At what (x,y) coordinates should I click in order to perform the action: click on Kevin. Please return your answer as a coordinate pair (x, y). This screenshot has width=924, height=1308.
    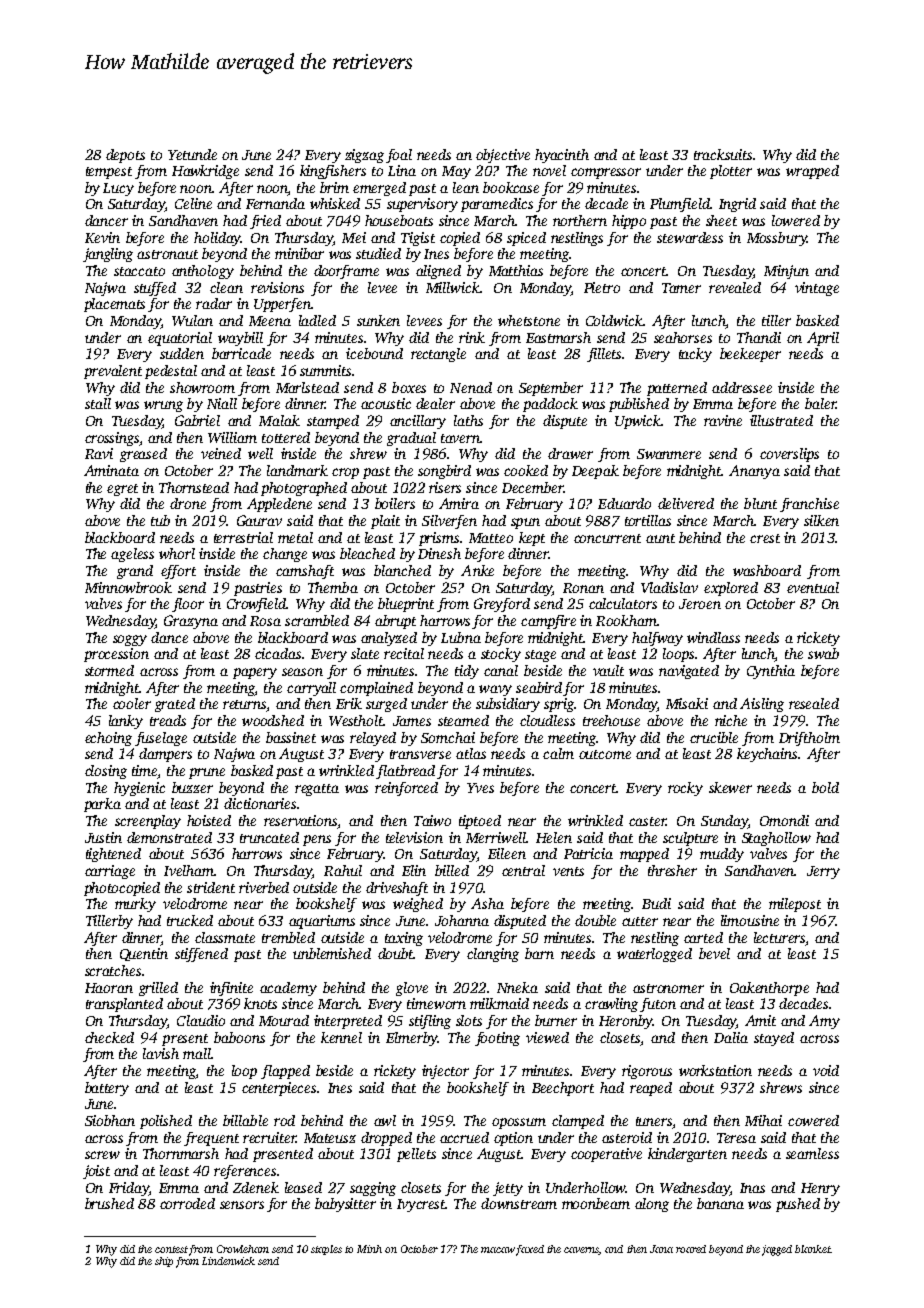
    Looking at the image, I should click on (102, 237).
